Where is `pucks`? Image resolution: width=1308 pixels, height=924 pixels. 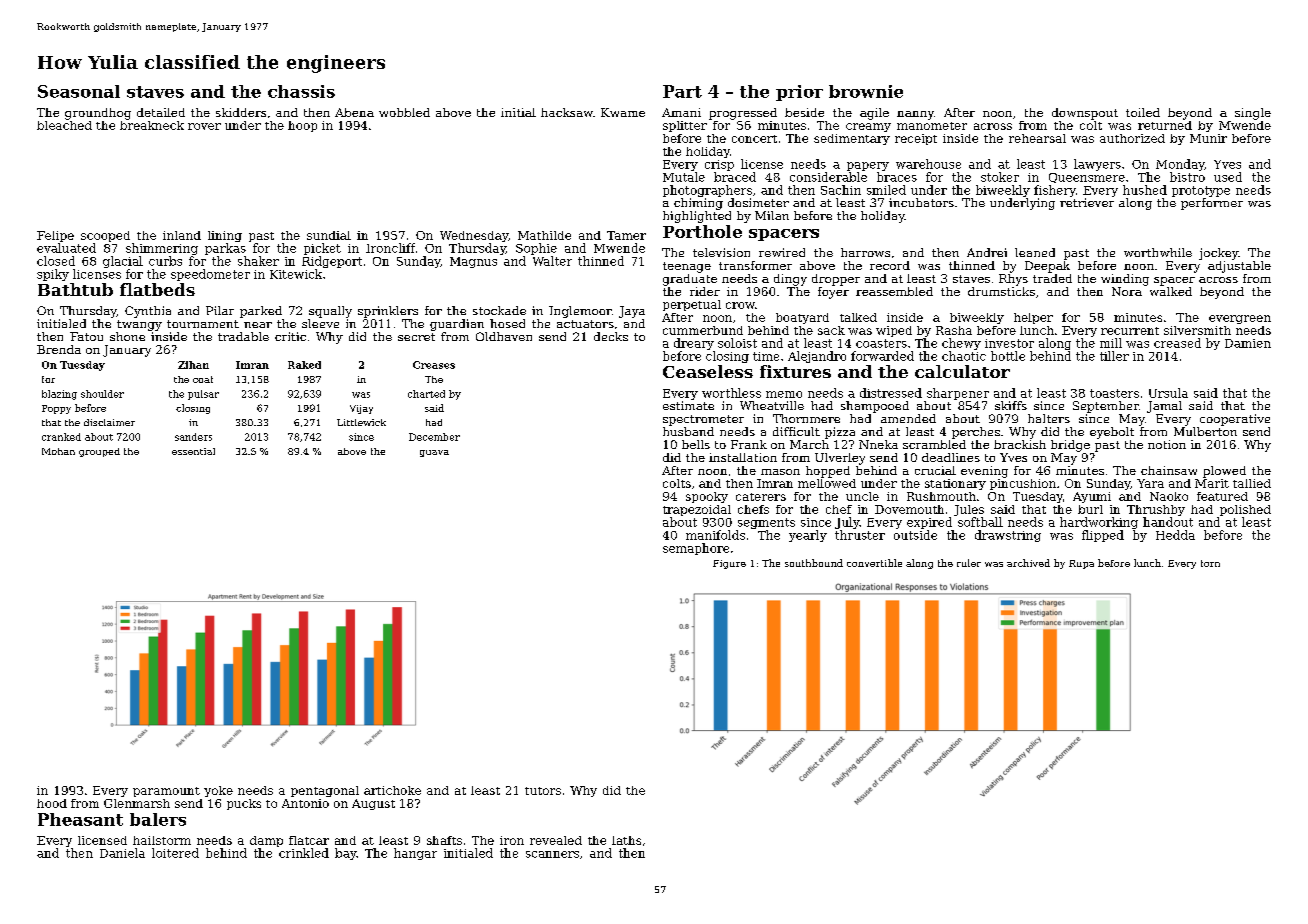
pucks is located at coordinates (244, 804).
